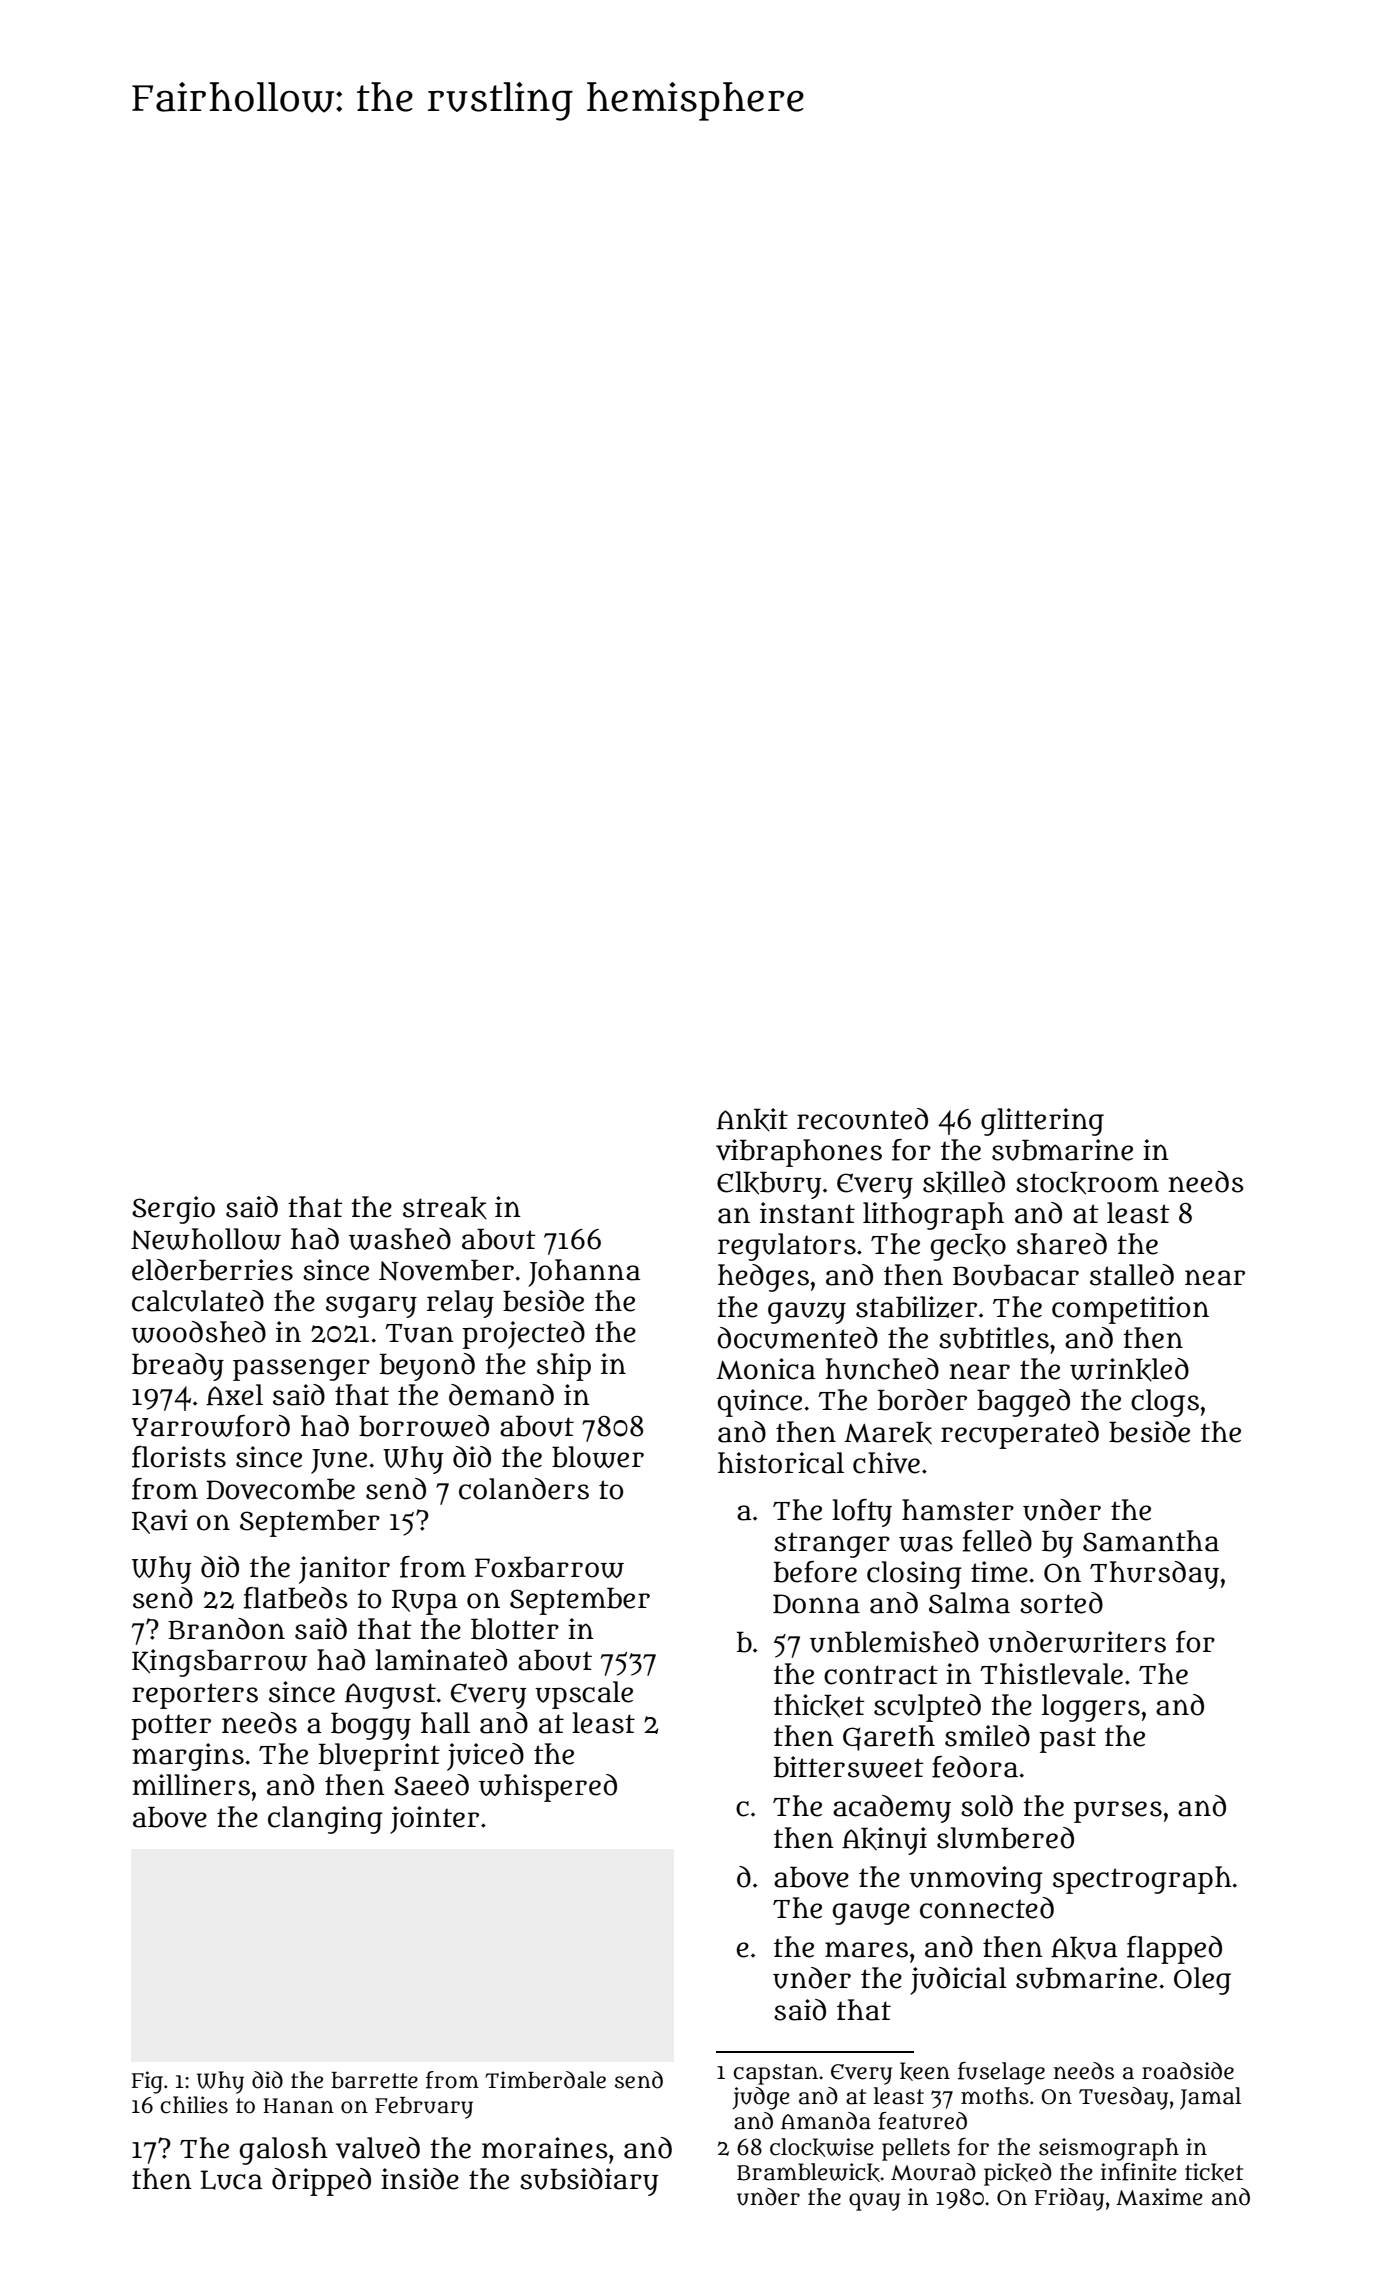  Describe the element at coordinates (598, 1457) in the screenshot. I see `blower` at that location.
